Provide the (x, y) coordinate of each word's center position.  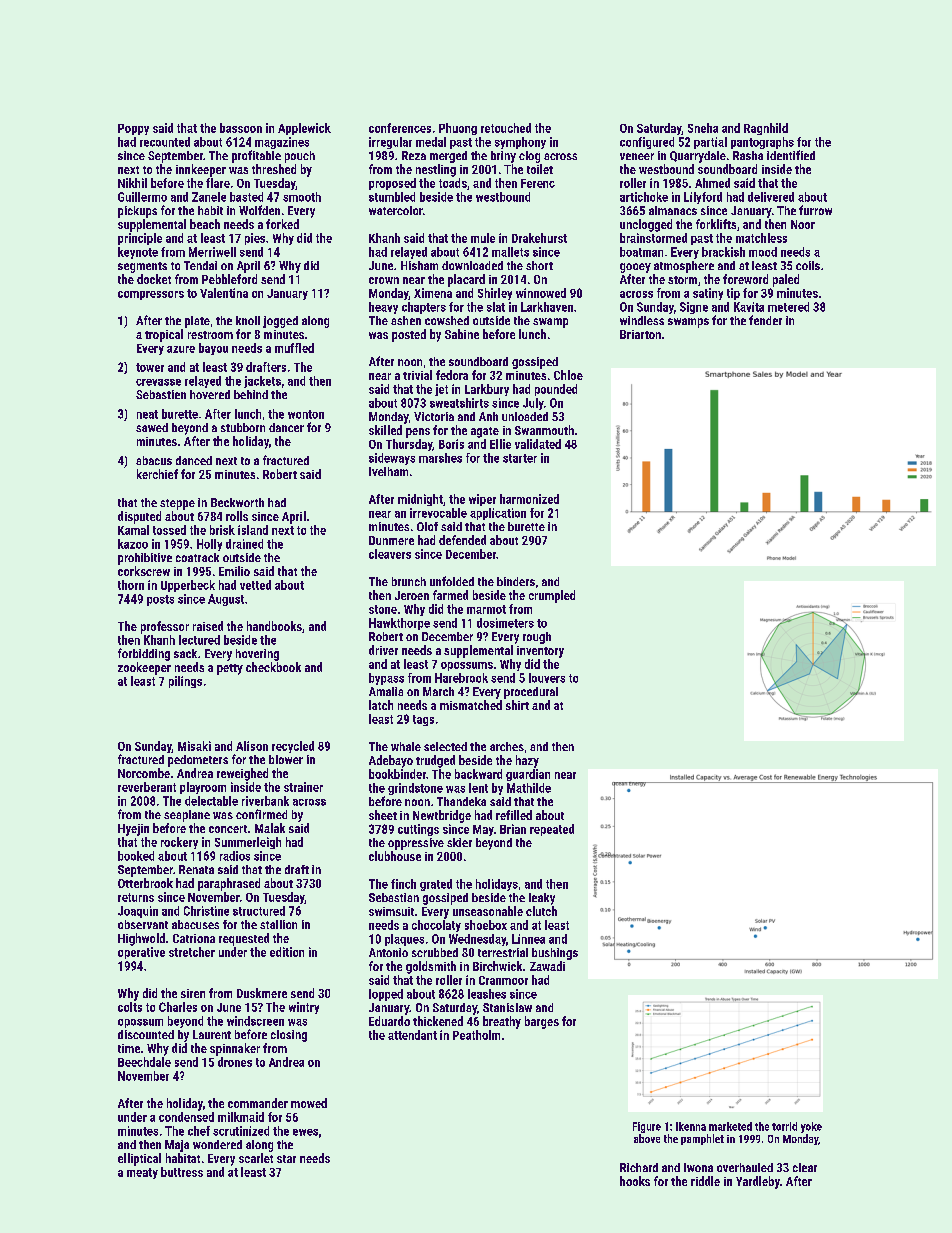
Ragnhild (766, 129)
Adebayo (391, 761)
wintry (304, 1008)
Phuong (458, 129)
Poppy (133, 129)
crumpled (552, 596)
